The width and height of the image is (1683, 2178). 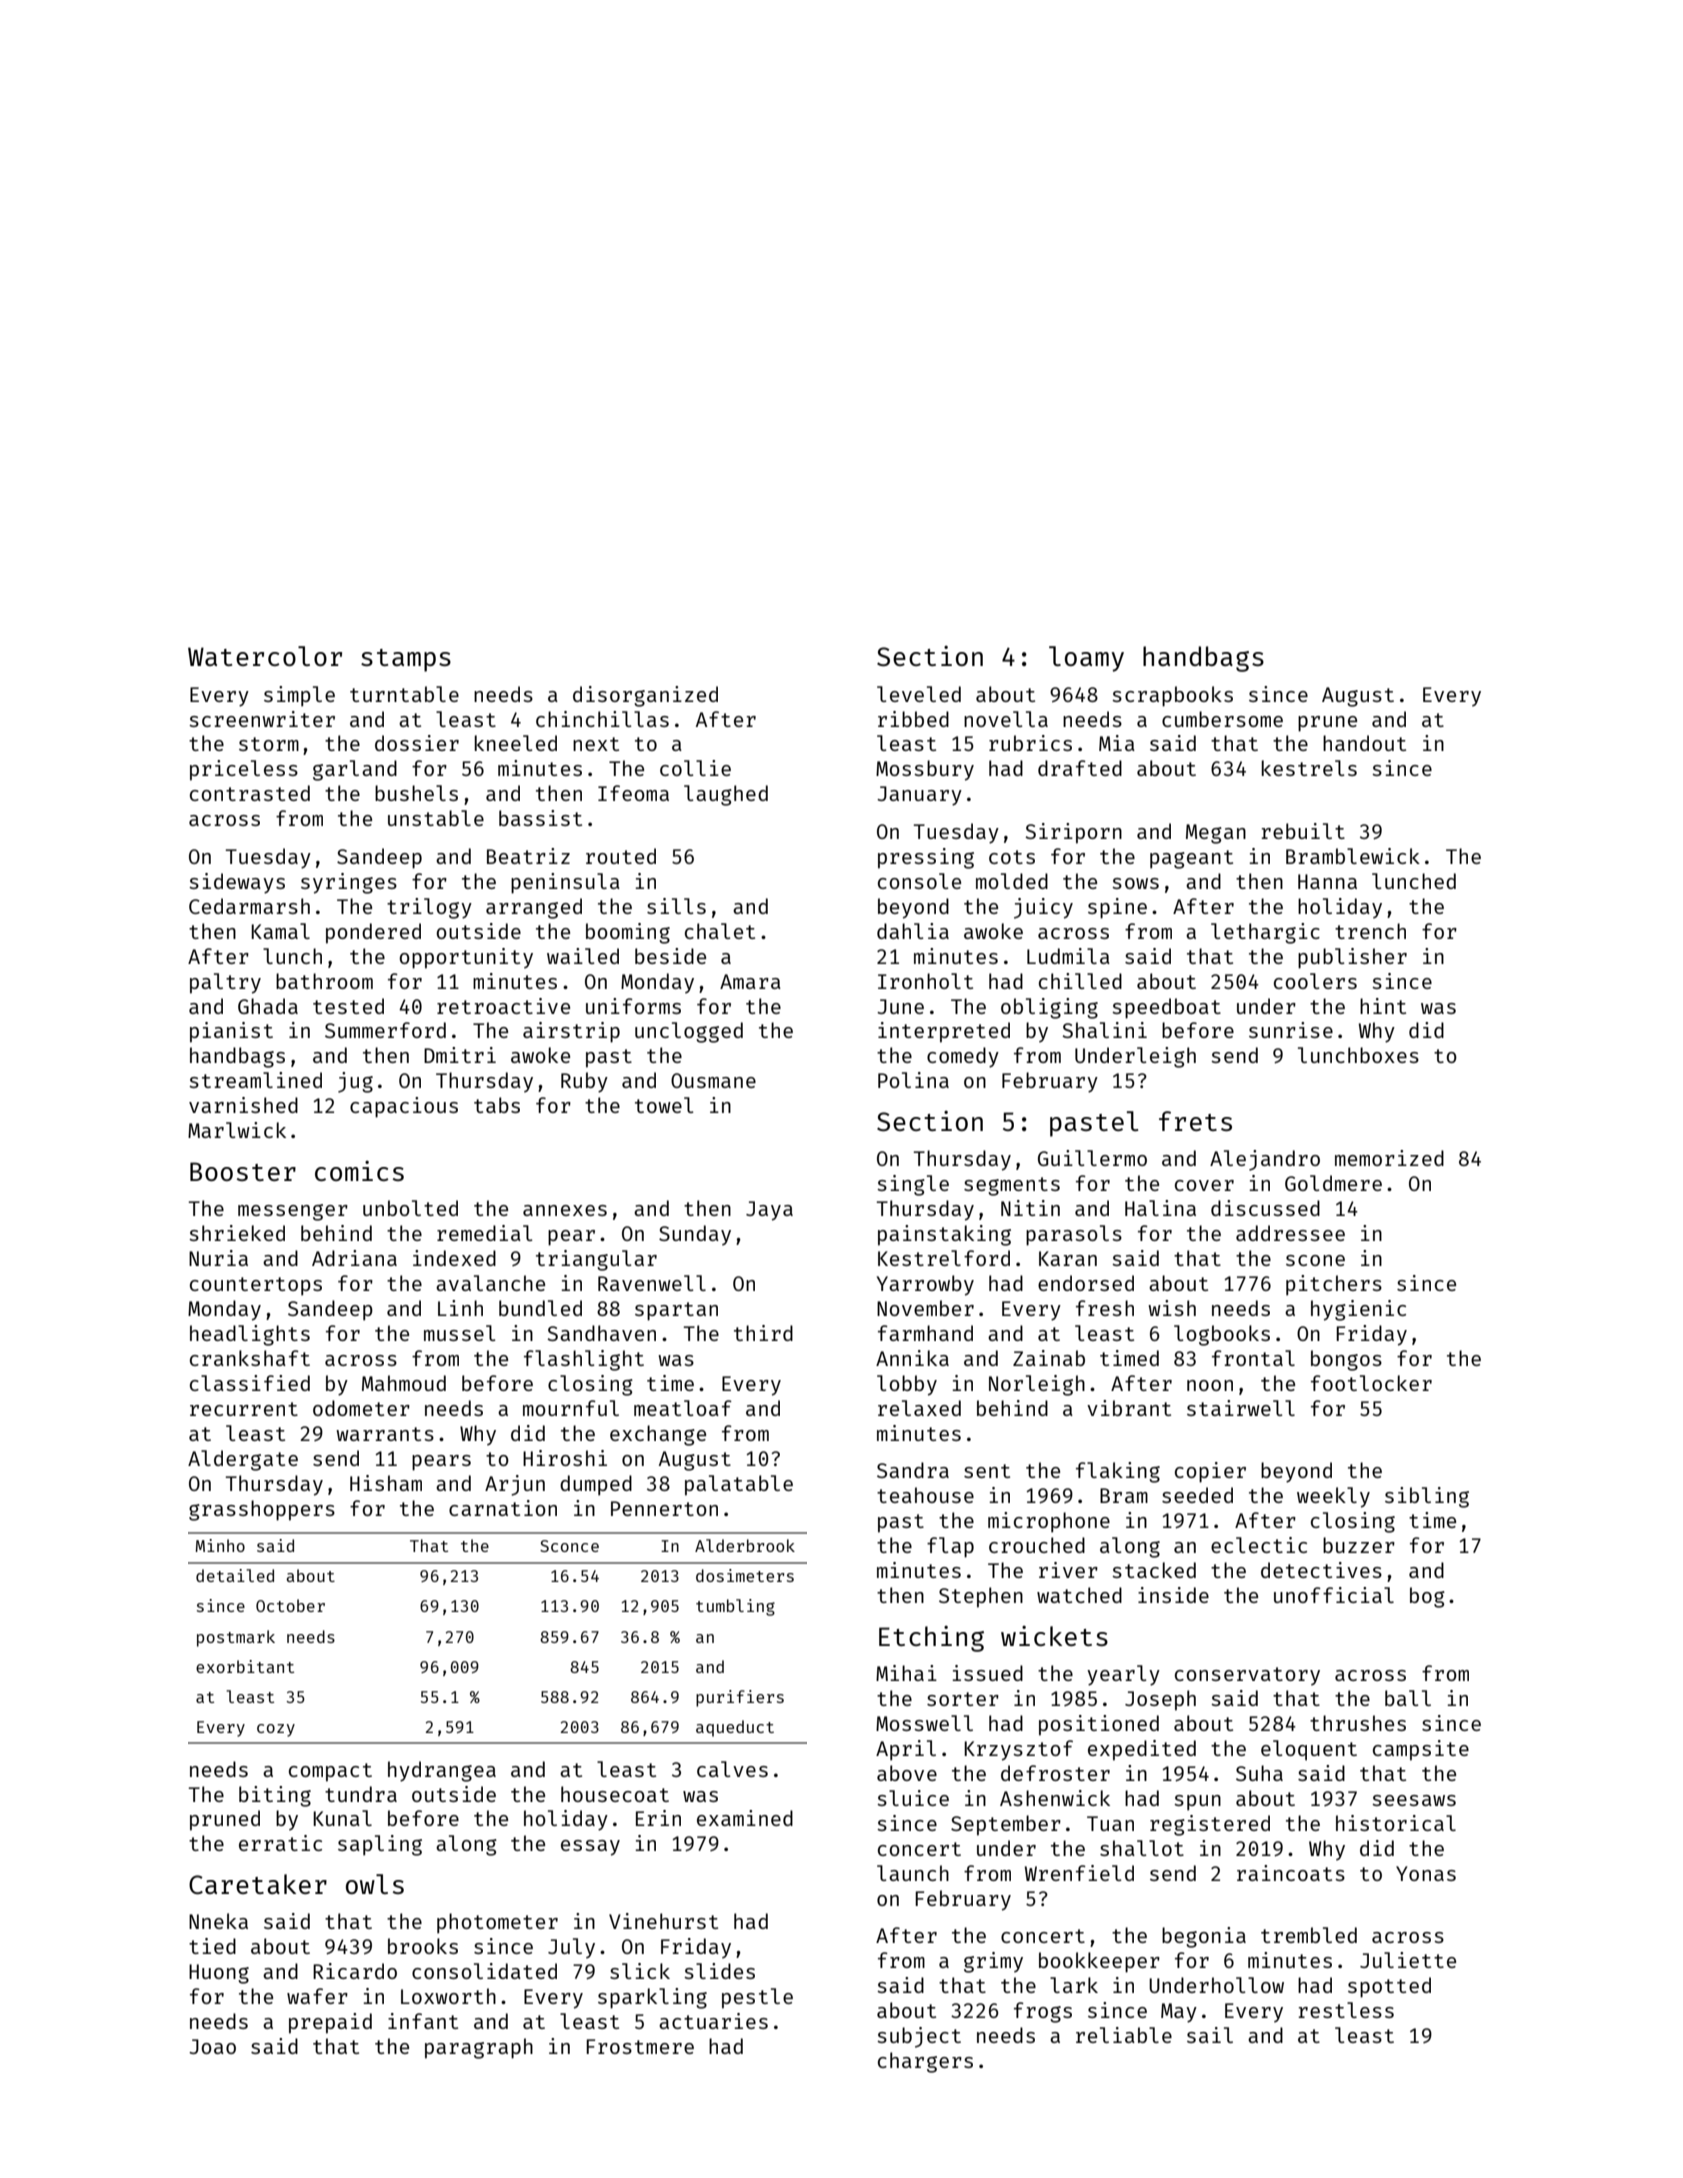 What do you see at coordinates (243, 1171) in the image?
I see `Booster` at bounding box center [243, 1171].
